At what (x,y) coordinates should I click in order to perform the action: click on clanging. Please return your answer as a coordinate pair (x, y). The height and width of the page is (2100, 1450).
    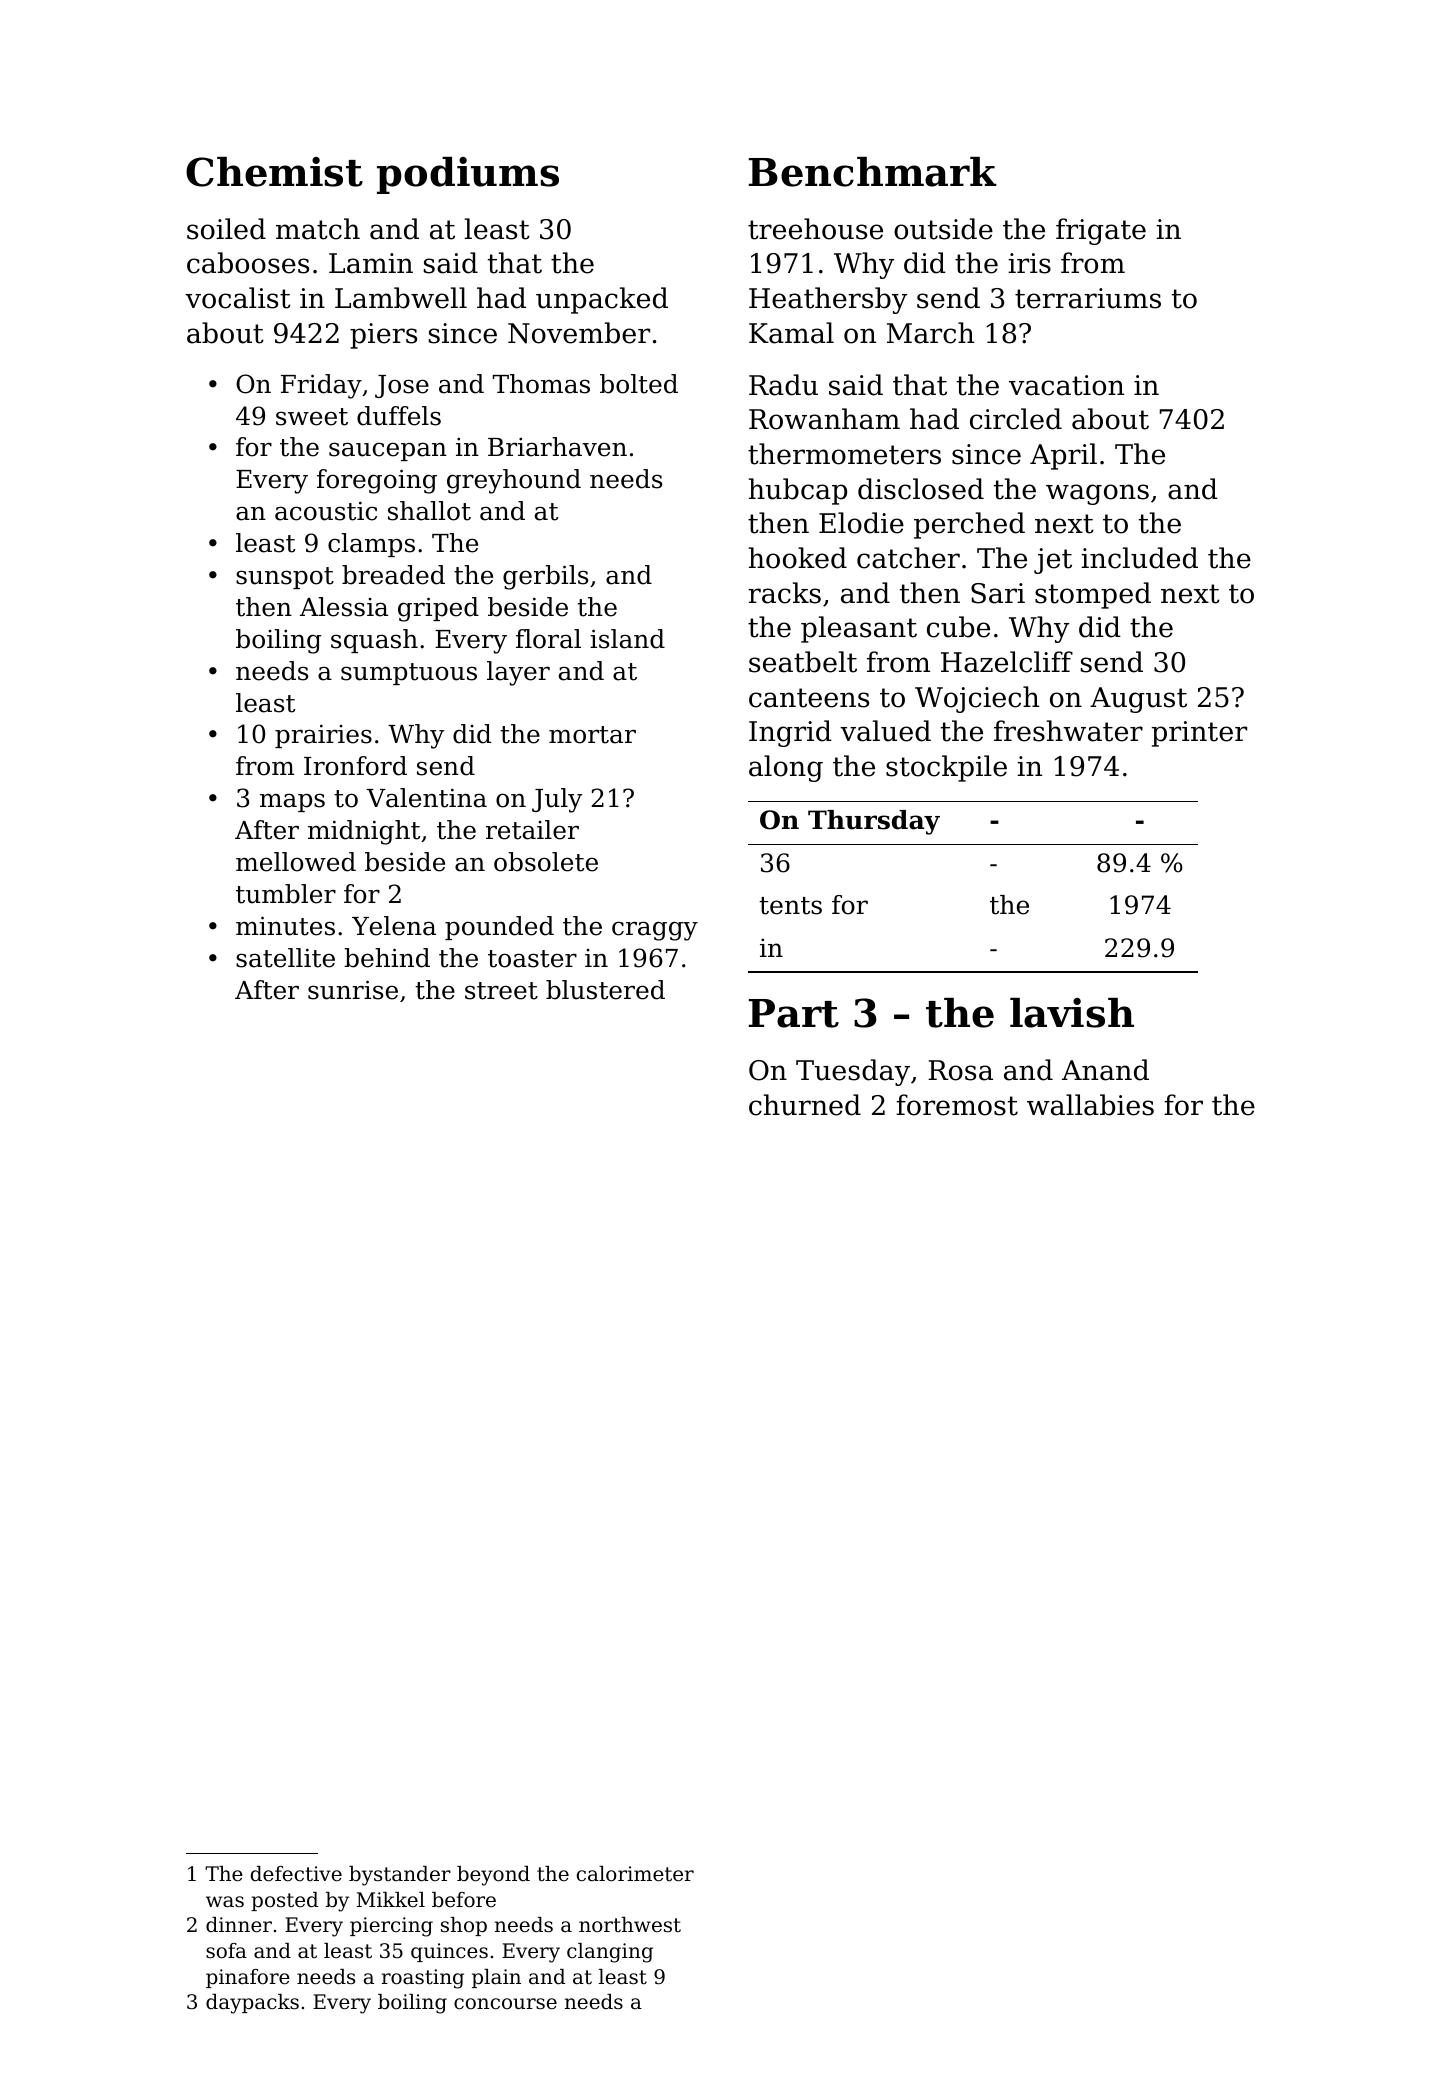
    Looking at the image, I should click on (610, 1953).
